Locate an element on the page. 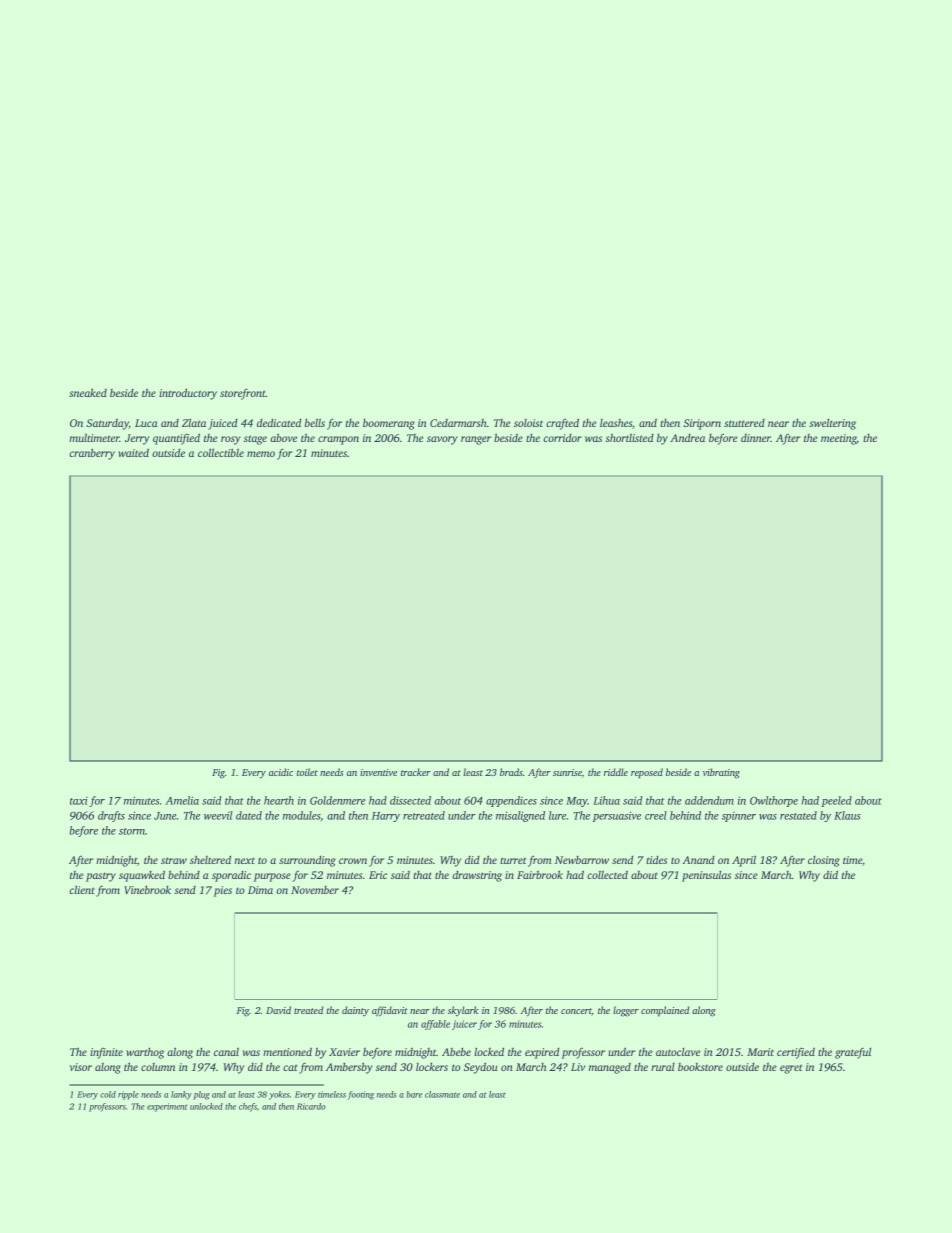  bookstore is located at coordinates (700, 1067).
